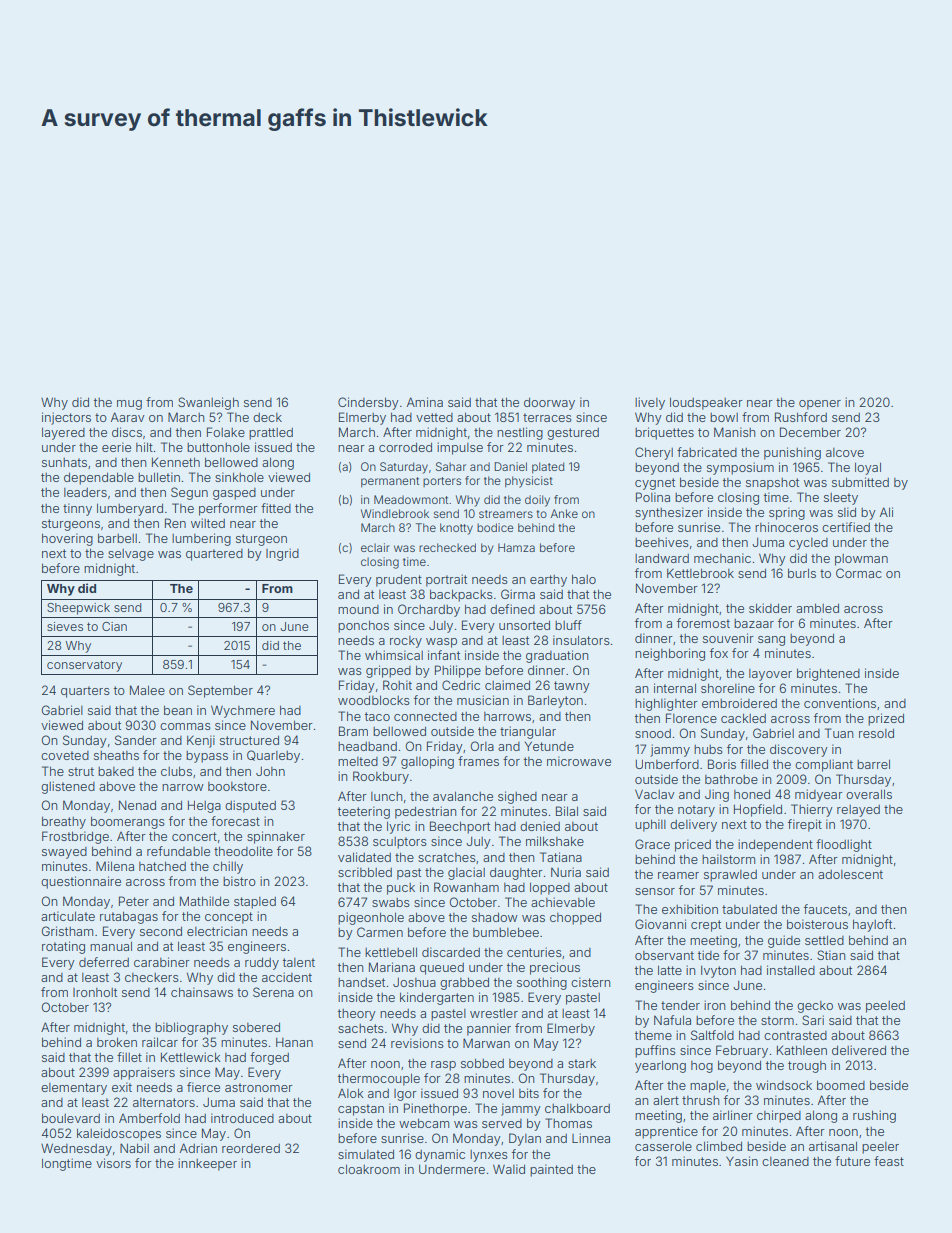  What do you see at coordinates (771, 641) in the document?
I see `sang` at bounding box center [771, 641].
